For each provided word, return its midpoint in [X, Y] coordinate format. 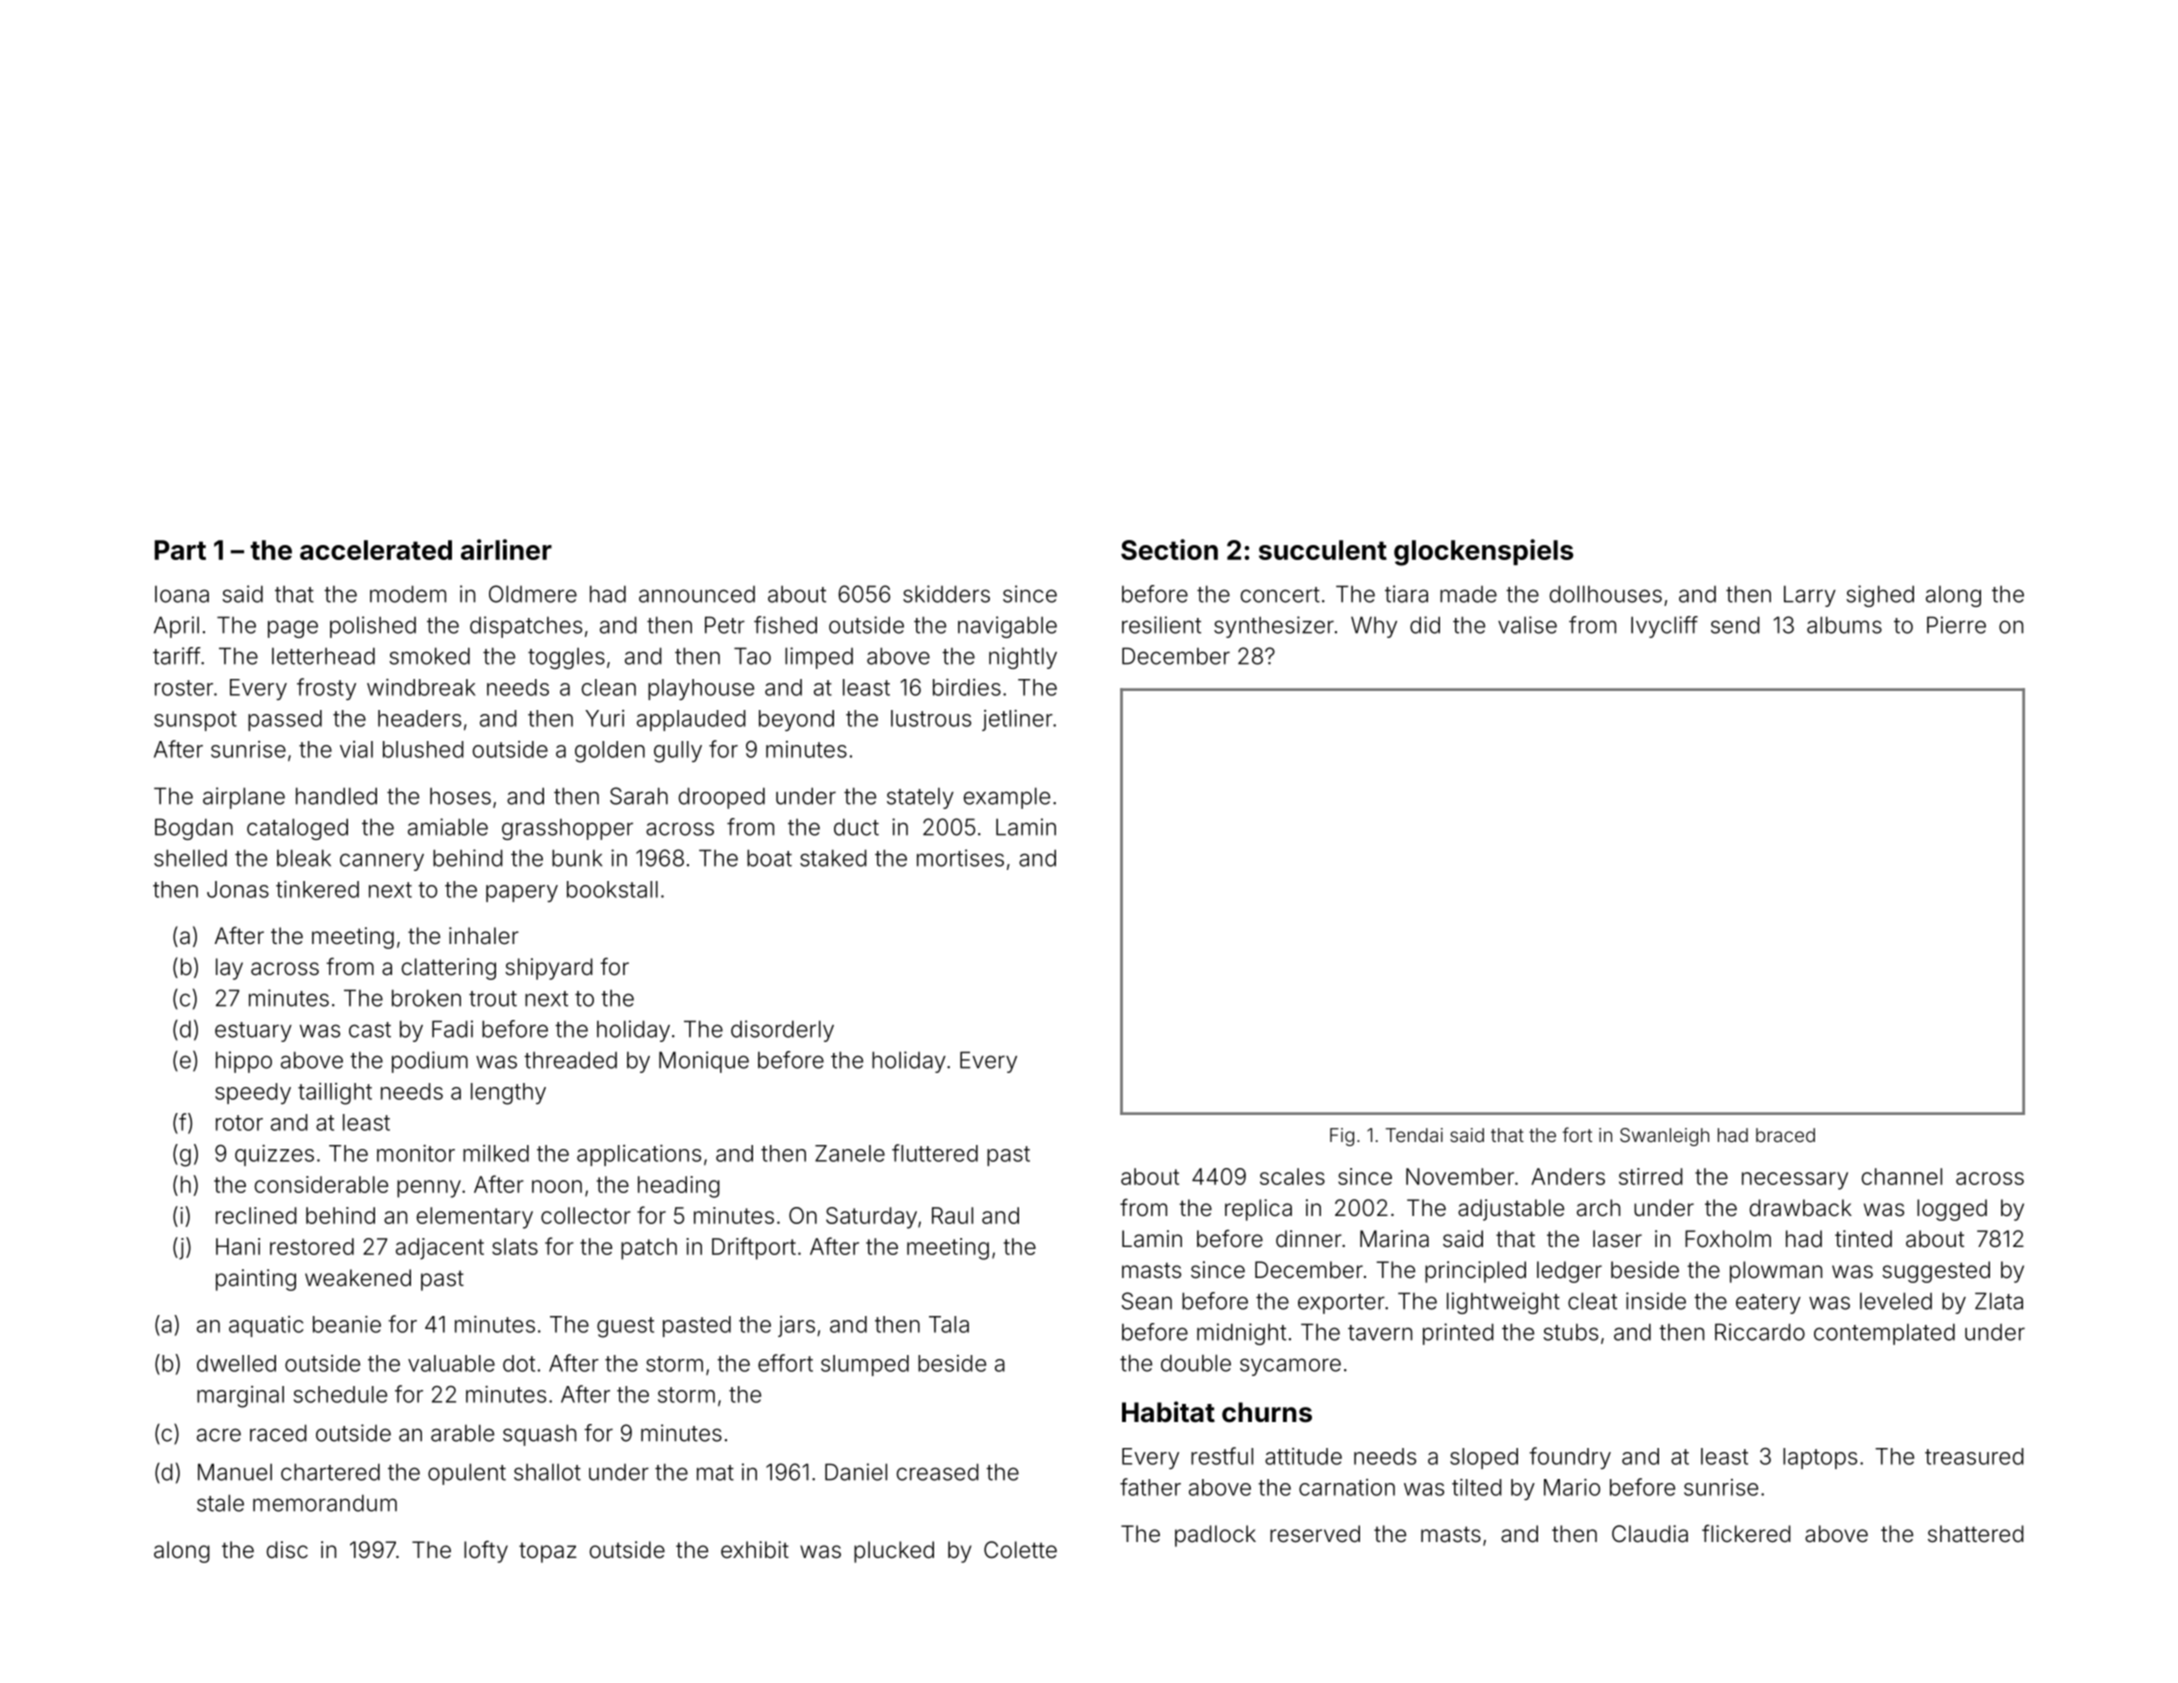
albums [1844, 625]
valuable [451, 1363]
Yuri [604, 718]
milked [496, 1153]
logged [1952, 1210]
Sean [1147, 1301]
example [1007, 798]
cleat [1592, 1301]
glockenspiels [1483, 552]
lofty [486, 1551]
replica [1258, 1210]
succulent [1323, 550]
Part [180, 550]
